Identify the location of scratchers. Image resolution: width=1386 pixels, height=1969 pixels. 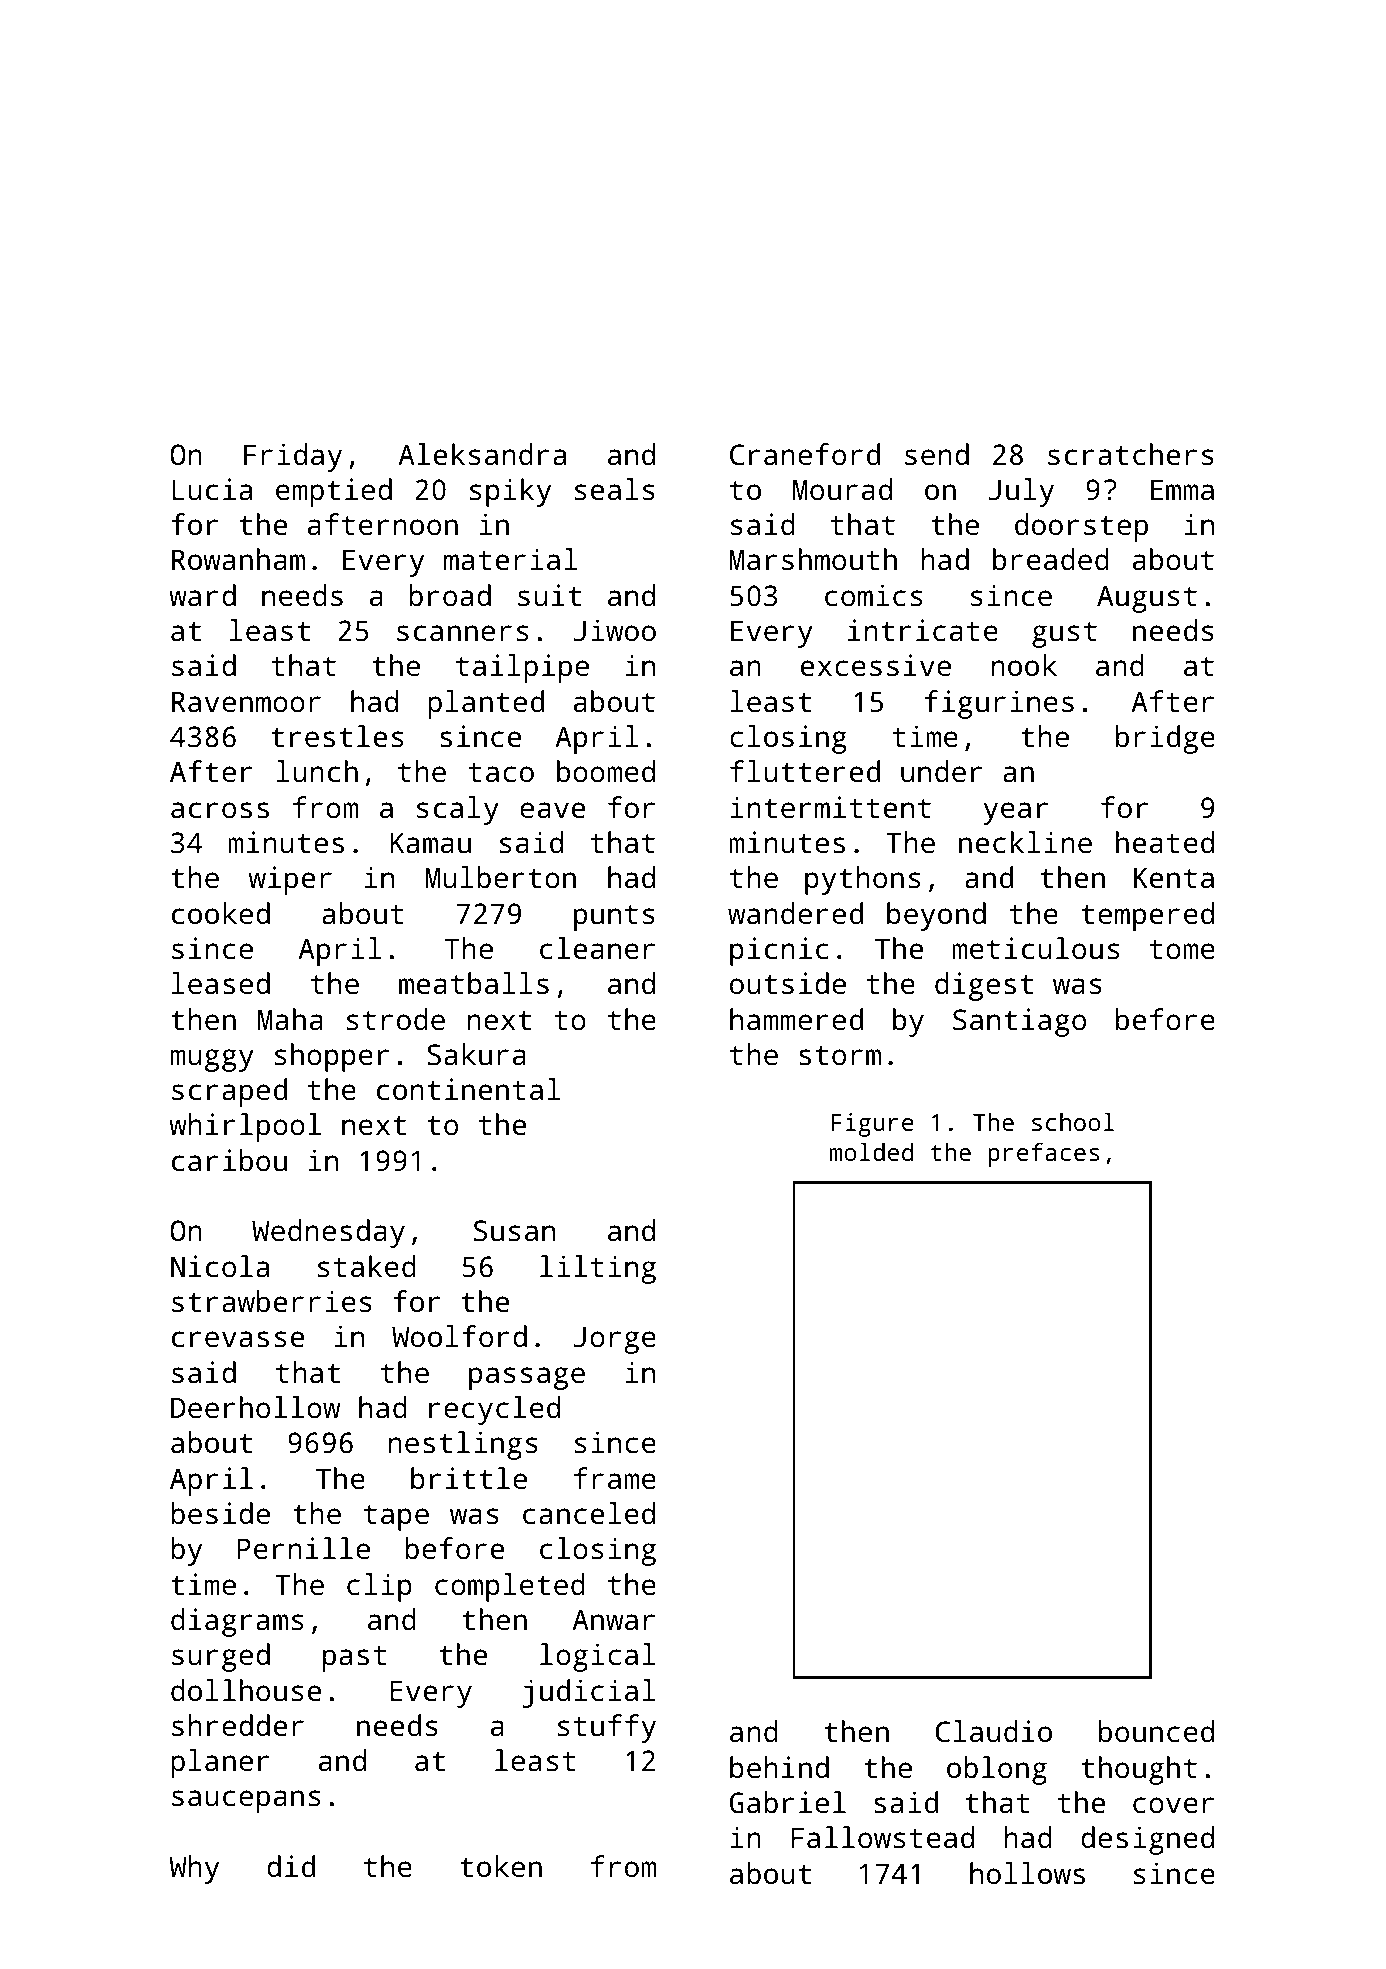
(1131, 454).
